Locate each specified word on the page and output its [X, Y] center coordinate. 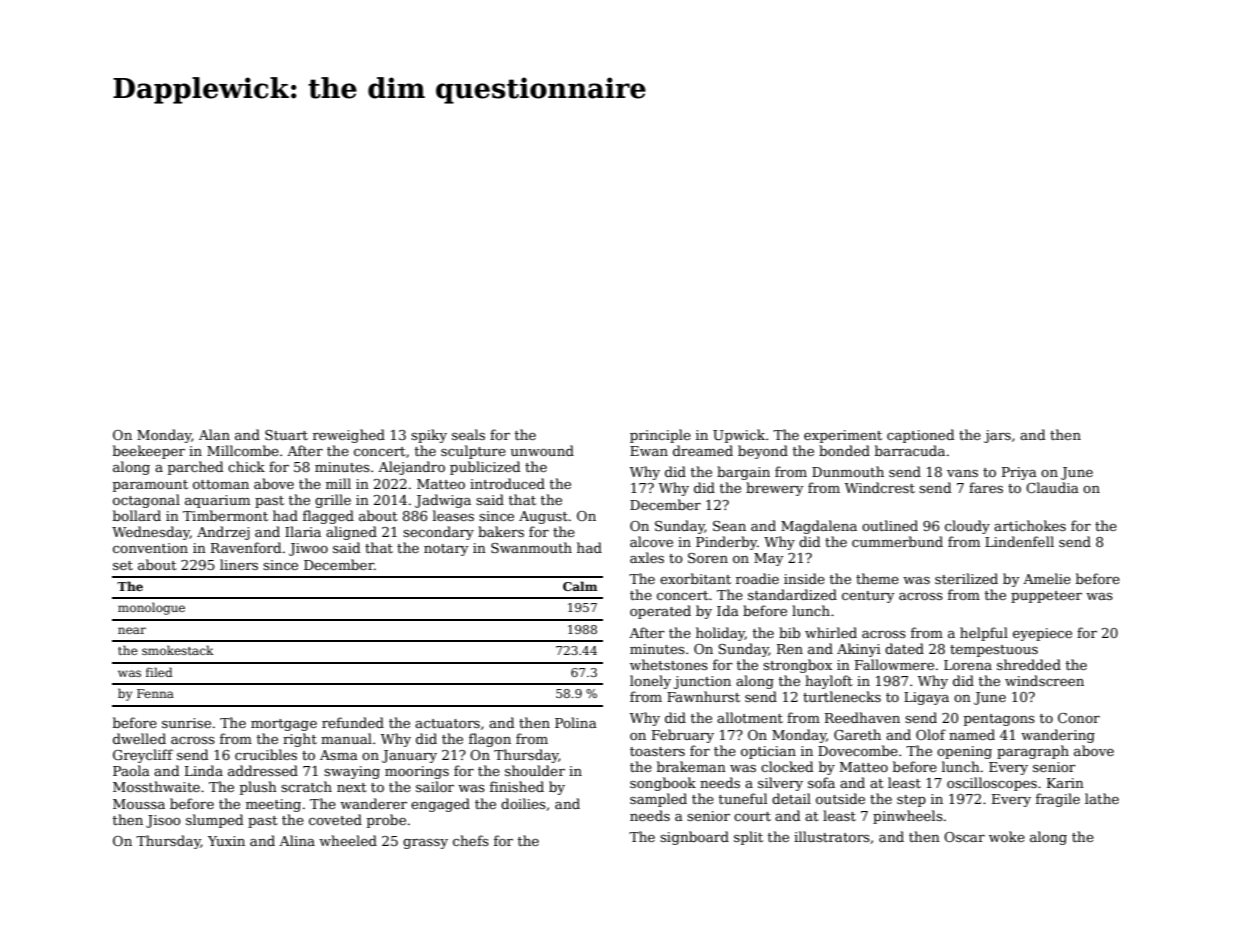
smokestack [178, 650]
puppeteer [1046, 597]
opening [964, 752]
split [748, 838]
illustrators [832, 836]
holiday [720, 634]
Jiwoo [308, 549]
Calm [580, 586]
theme [877, 578]
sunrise [186, 723]
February [683, 736]
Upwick [739, 436]
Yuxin [226, 841]
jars [997, 436]
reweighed [349, 436]
